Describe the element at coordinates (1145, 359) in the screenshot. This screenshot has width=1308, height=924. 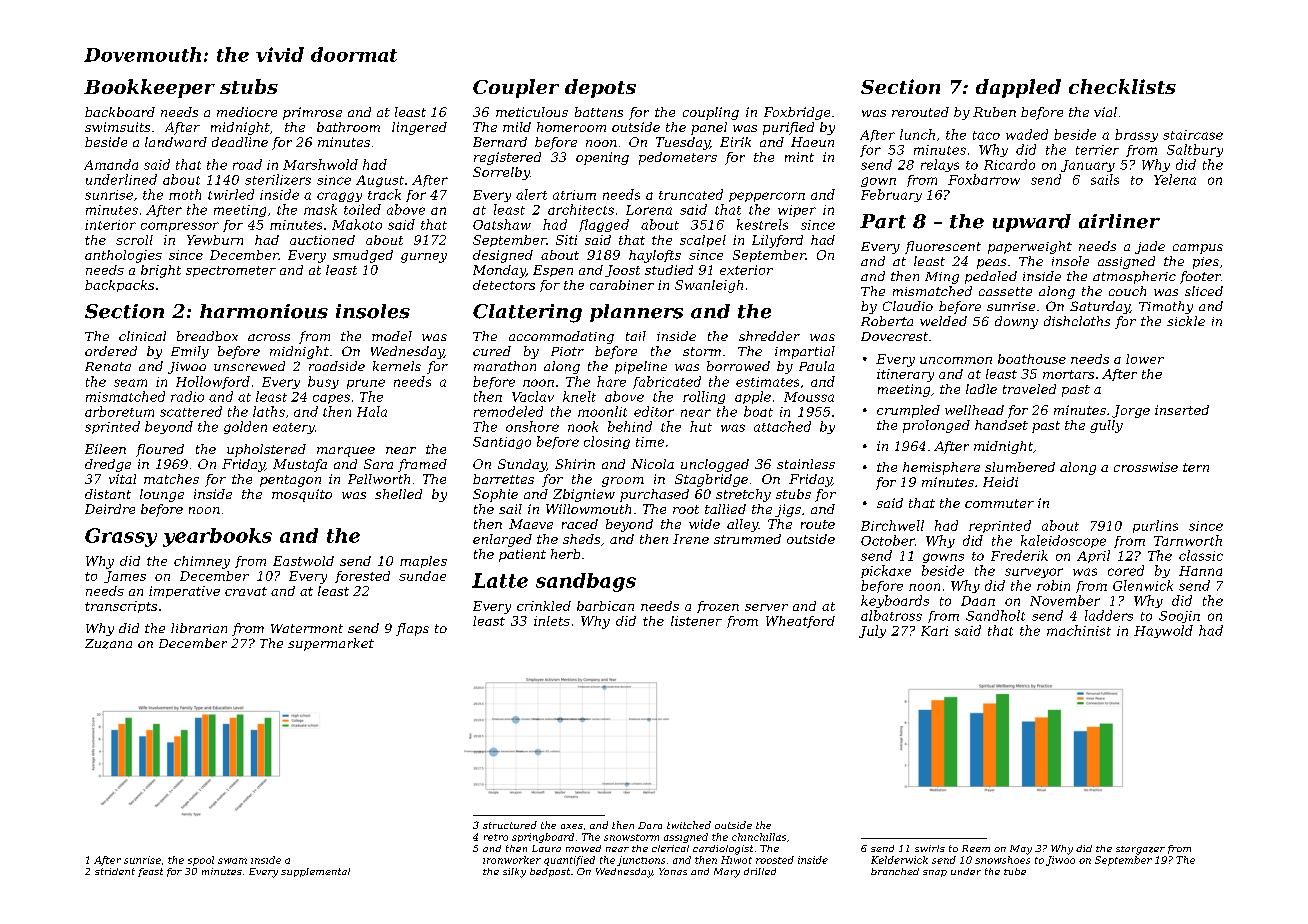
I see `lower` at that location.
